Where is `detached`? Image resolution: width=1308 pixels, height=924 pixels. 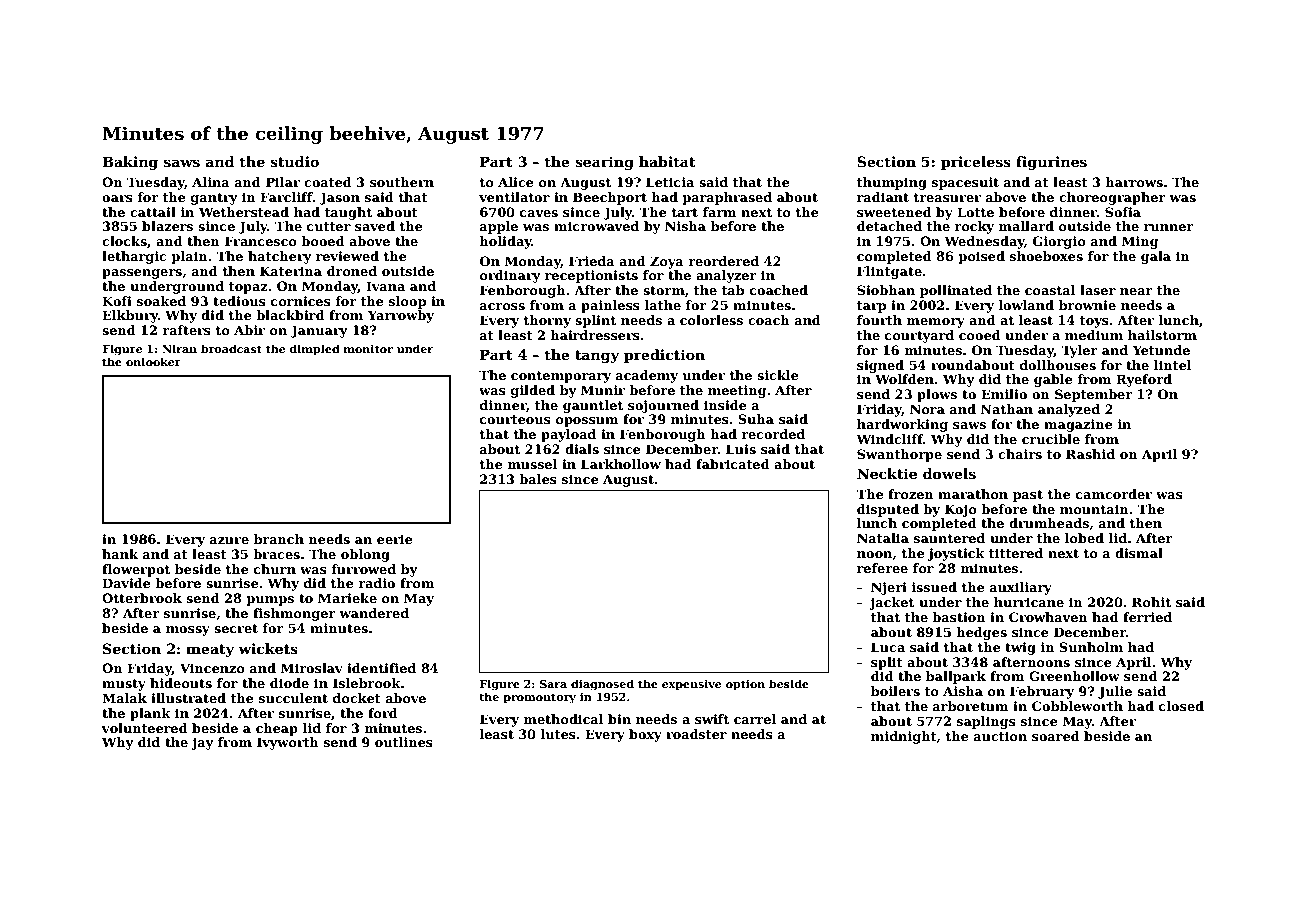 detached is located at coordinates (889, 226).
